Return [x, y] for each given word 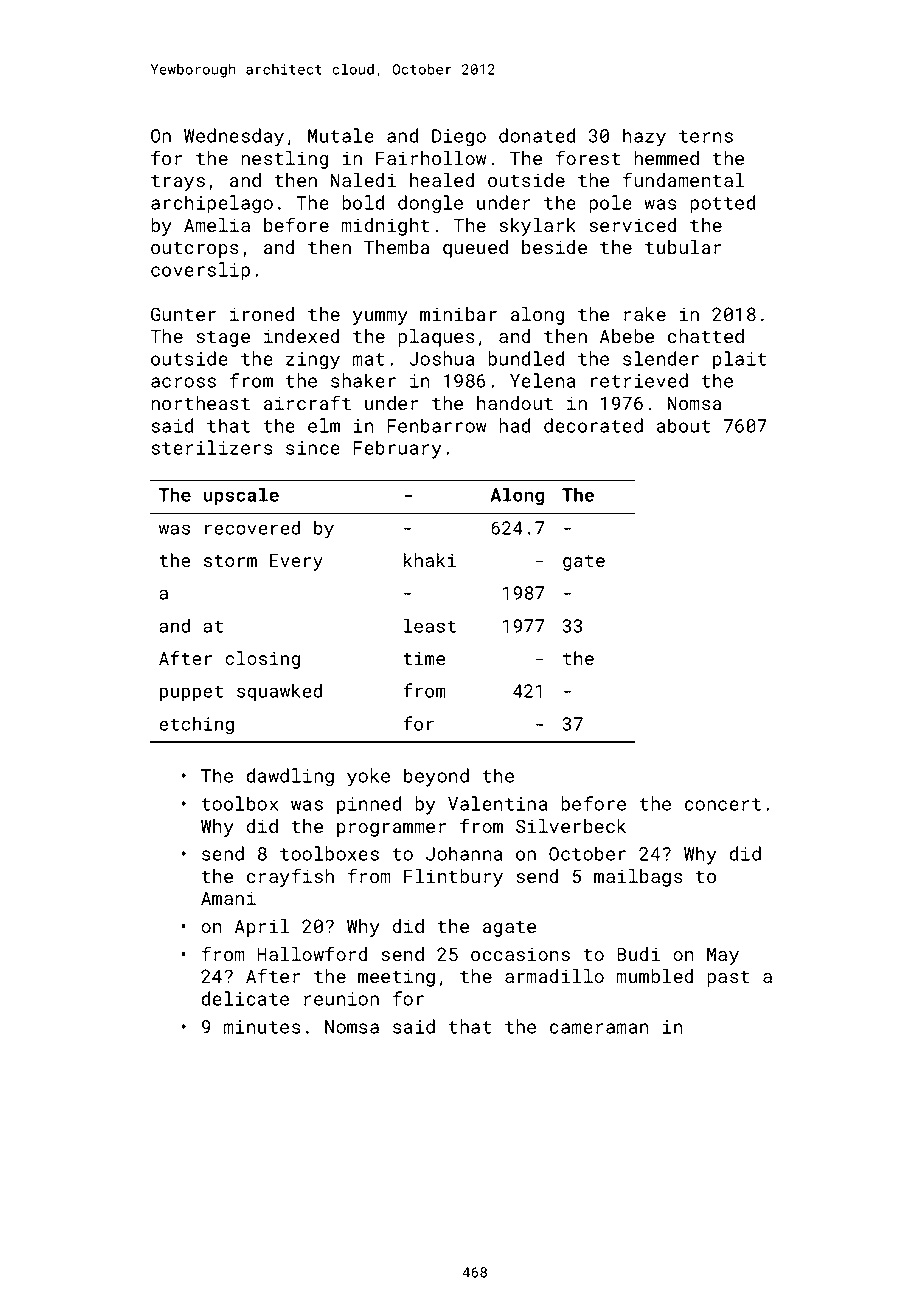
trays [178, 182]
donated [537, 135]
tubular [683, 247]
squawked [279, 692]
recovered [252, 527]
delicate [245, 998]
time [424, 658]
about [683, 425]
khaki [430, 560]
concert [723, 804]
